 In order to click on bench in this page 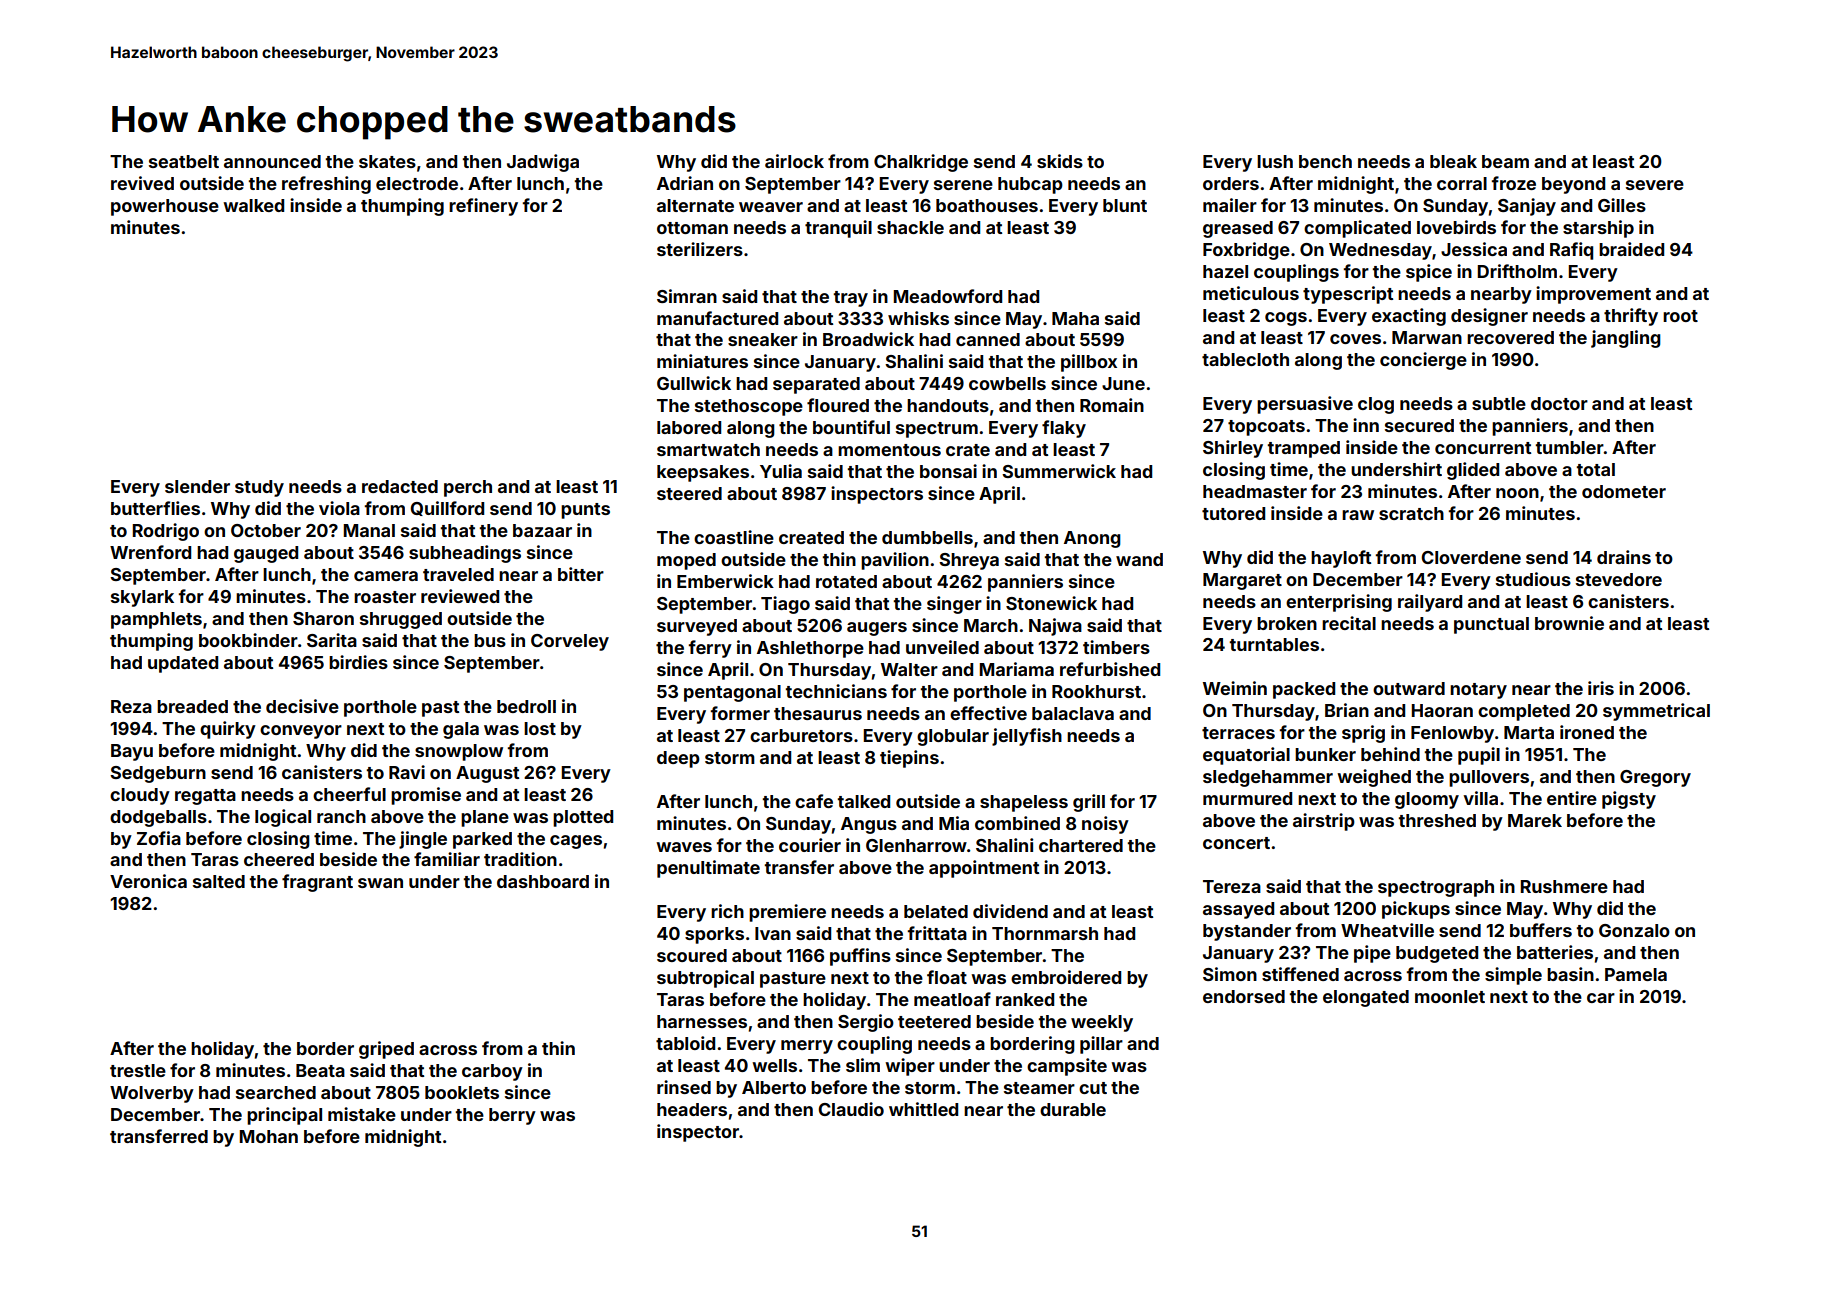, I will do `click(1325, 161)`.
